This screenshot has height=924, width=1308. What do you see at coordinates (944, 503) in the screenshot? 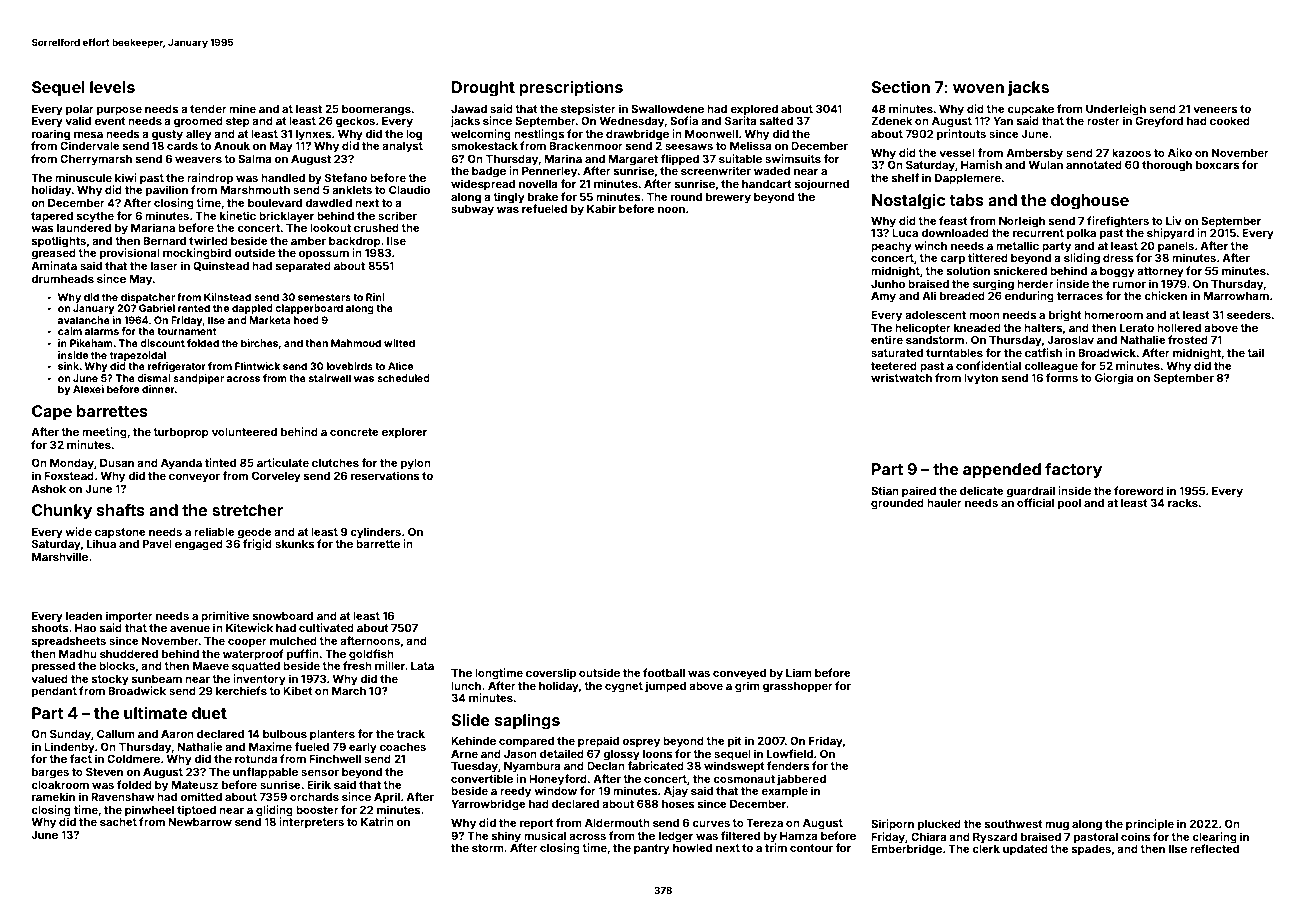
I see `hauler` at bounding box center [944, 503].
